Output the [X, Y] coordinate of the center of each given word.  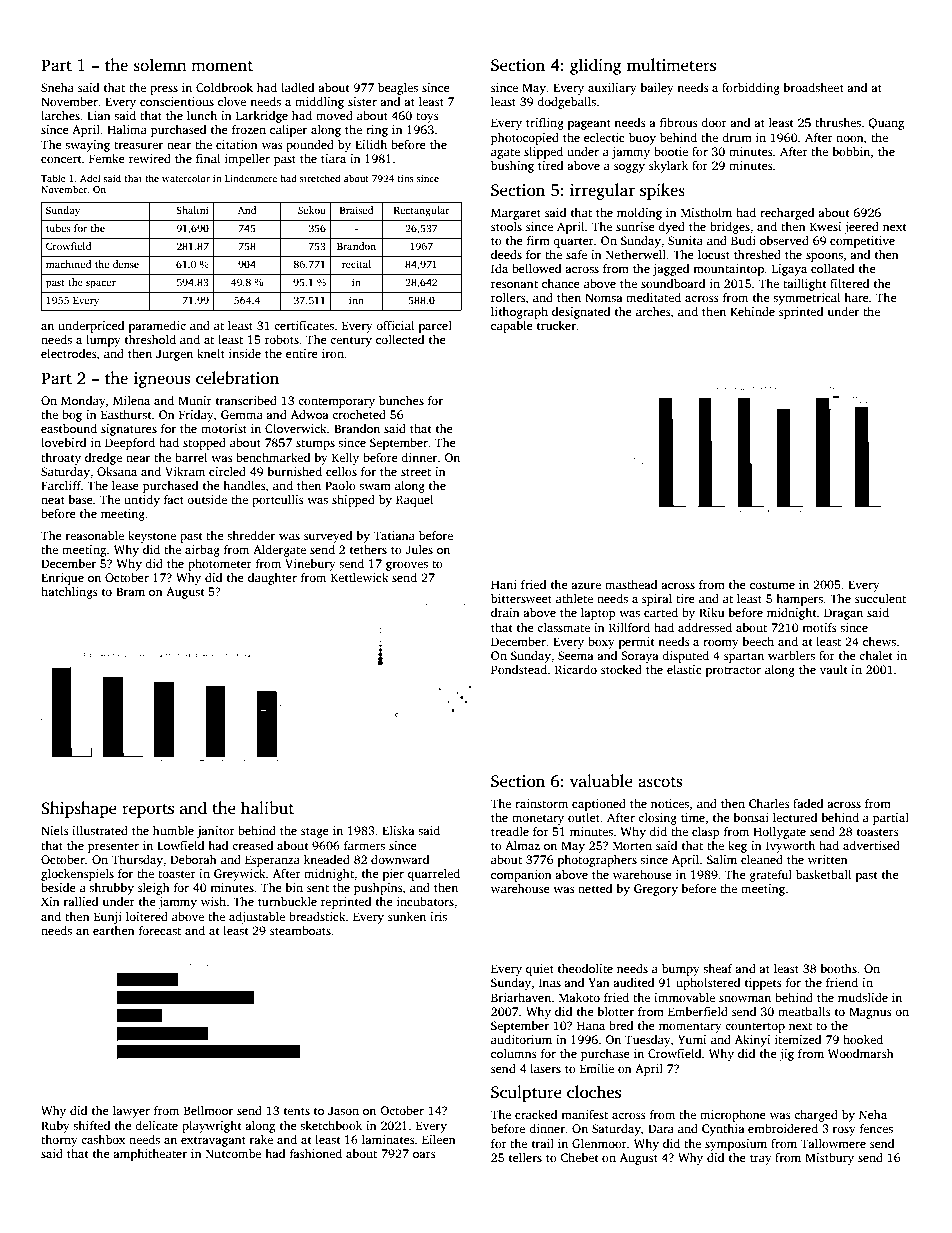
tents [297, 1111]
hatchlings [69, 593]
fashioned [316, 1153]
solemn [160, 65]
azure [586, 586]
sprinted [801, 313]
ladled [297, 87]
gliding [596, 66]
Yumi [692, 1039]
